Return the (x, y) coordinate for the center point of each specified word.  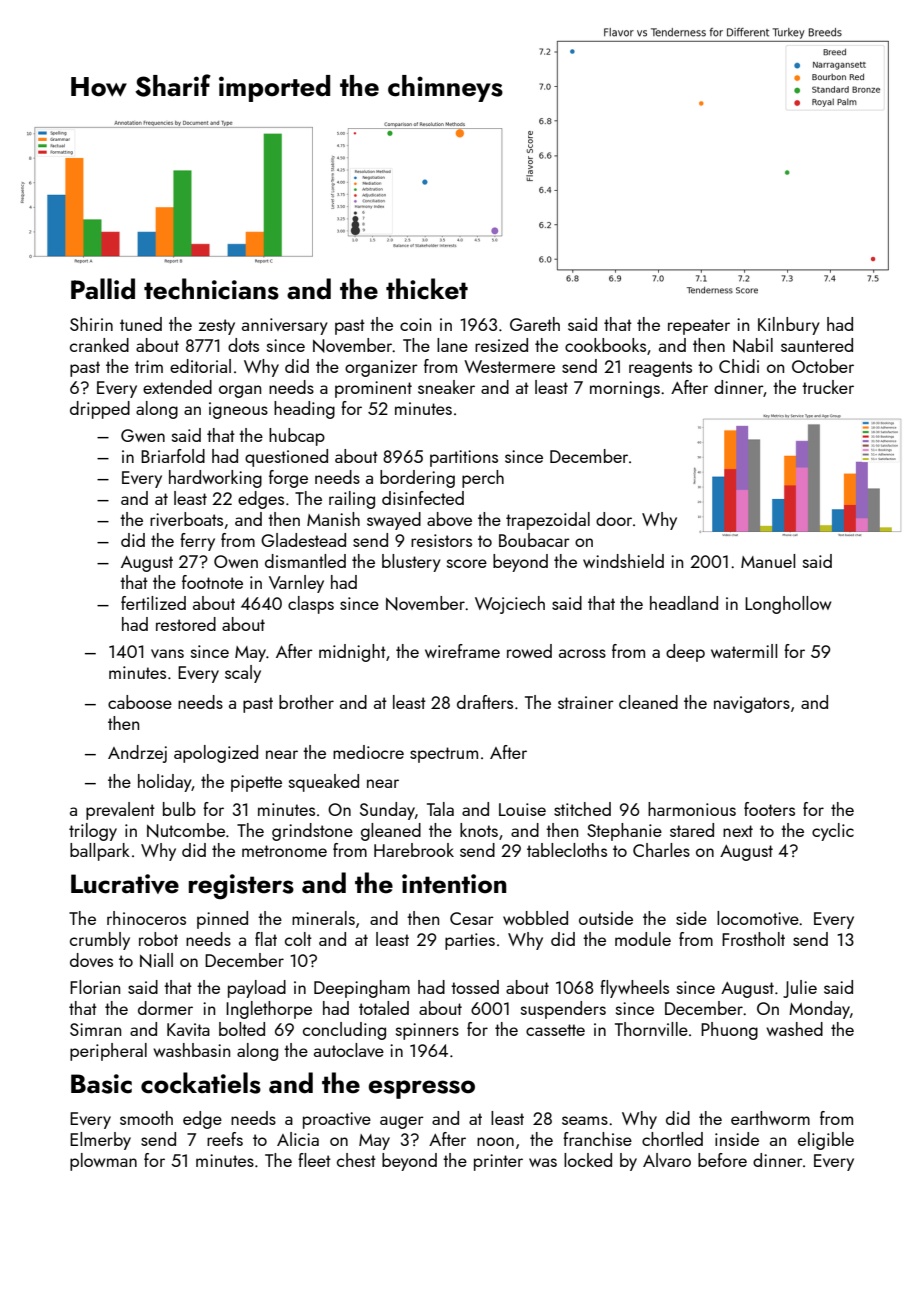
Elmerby (100, 1141)
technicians (211, 289)
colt (298, 939)
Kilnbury (789, 326)
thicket (427, 289)
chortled (672, 1139)
